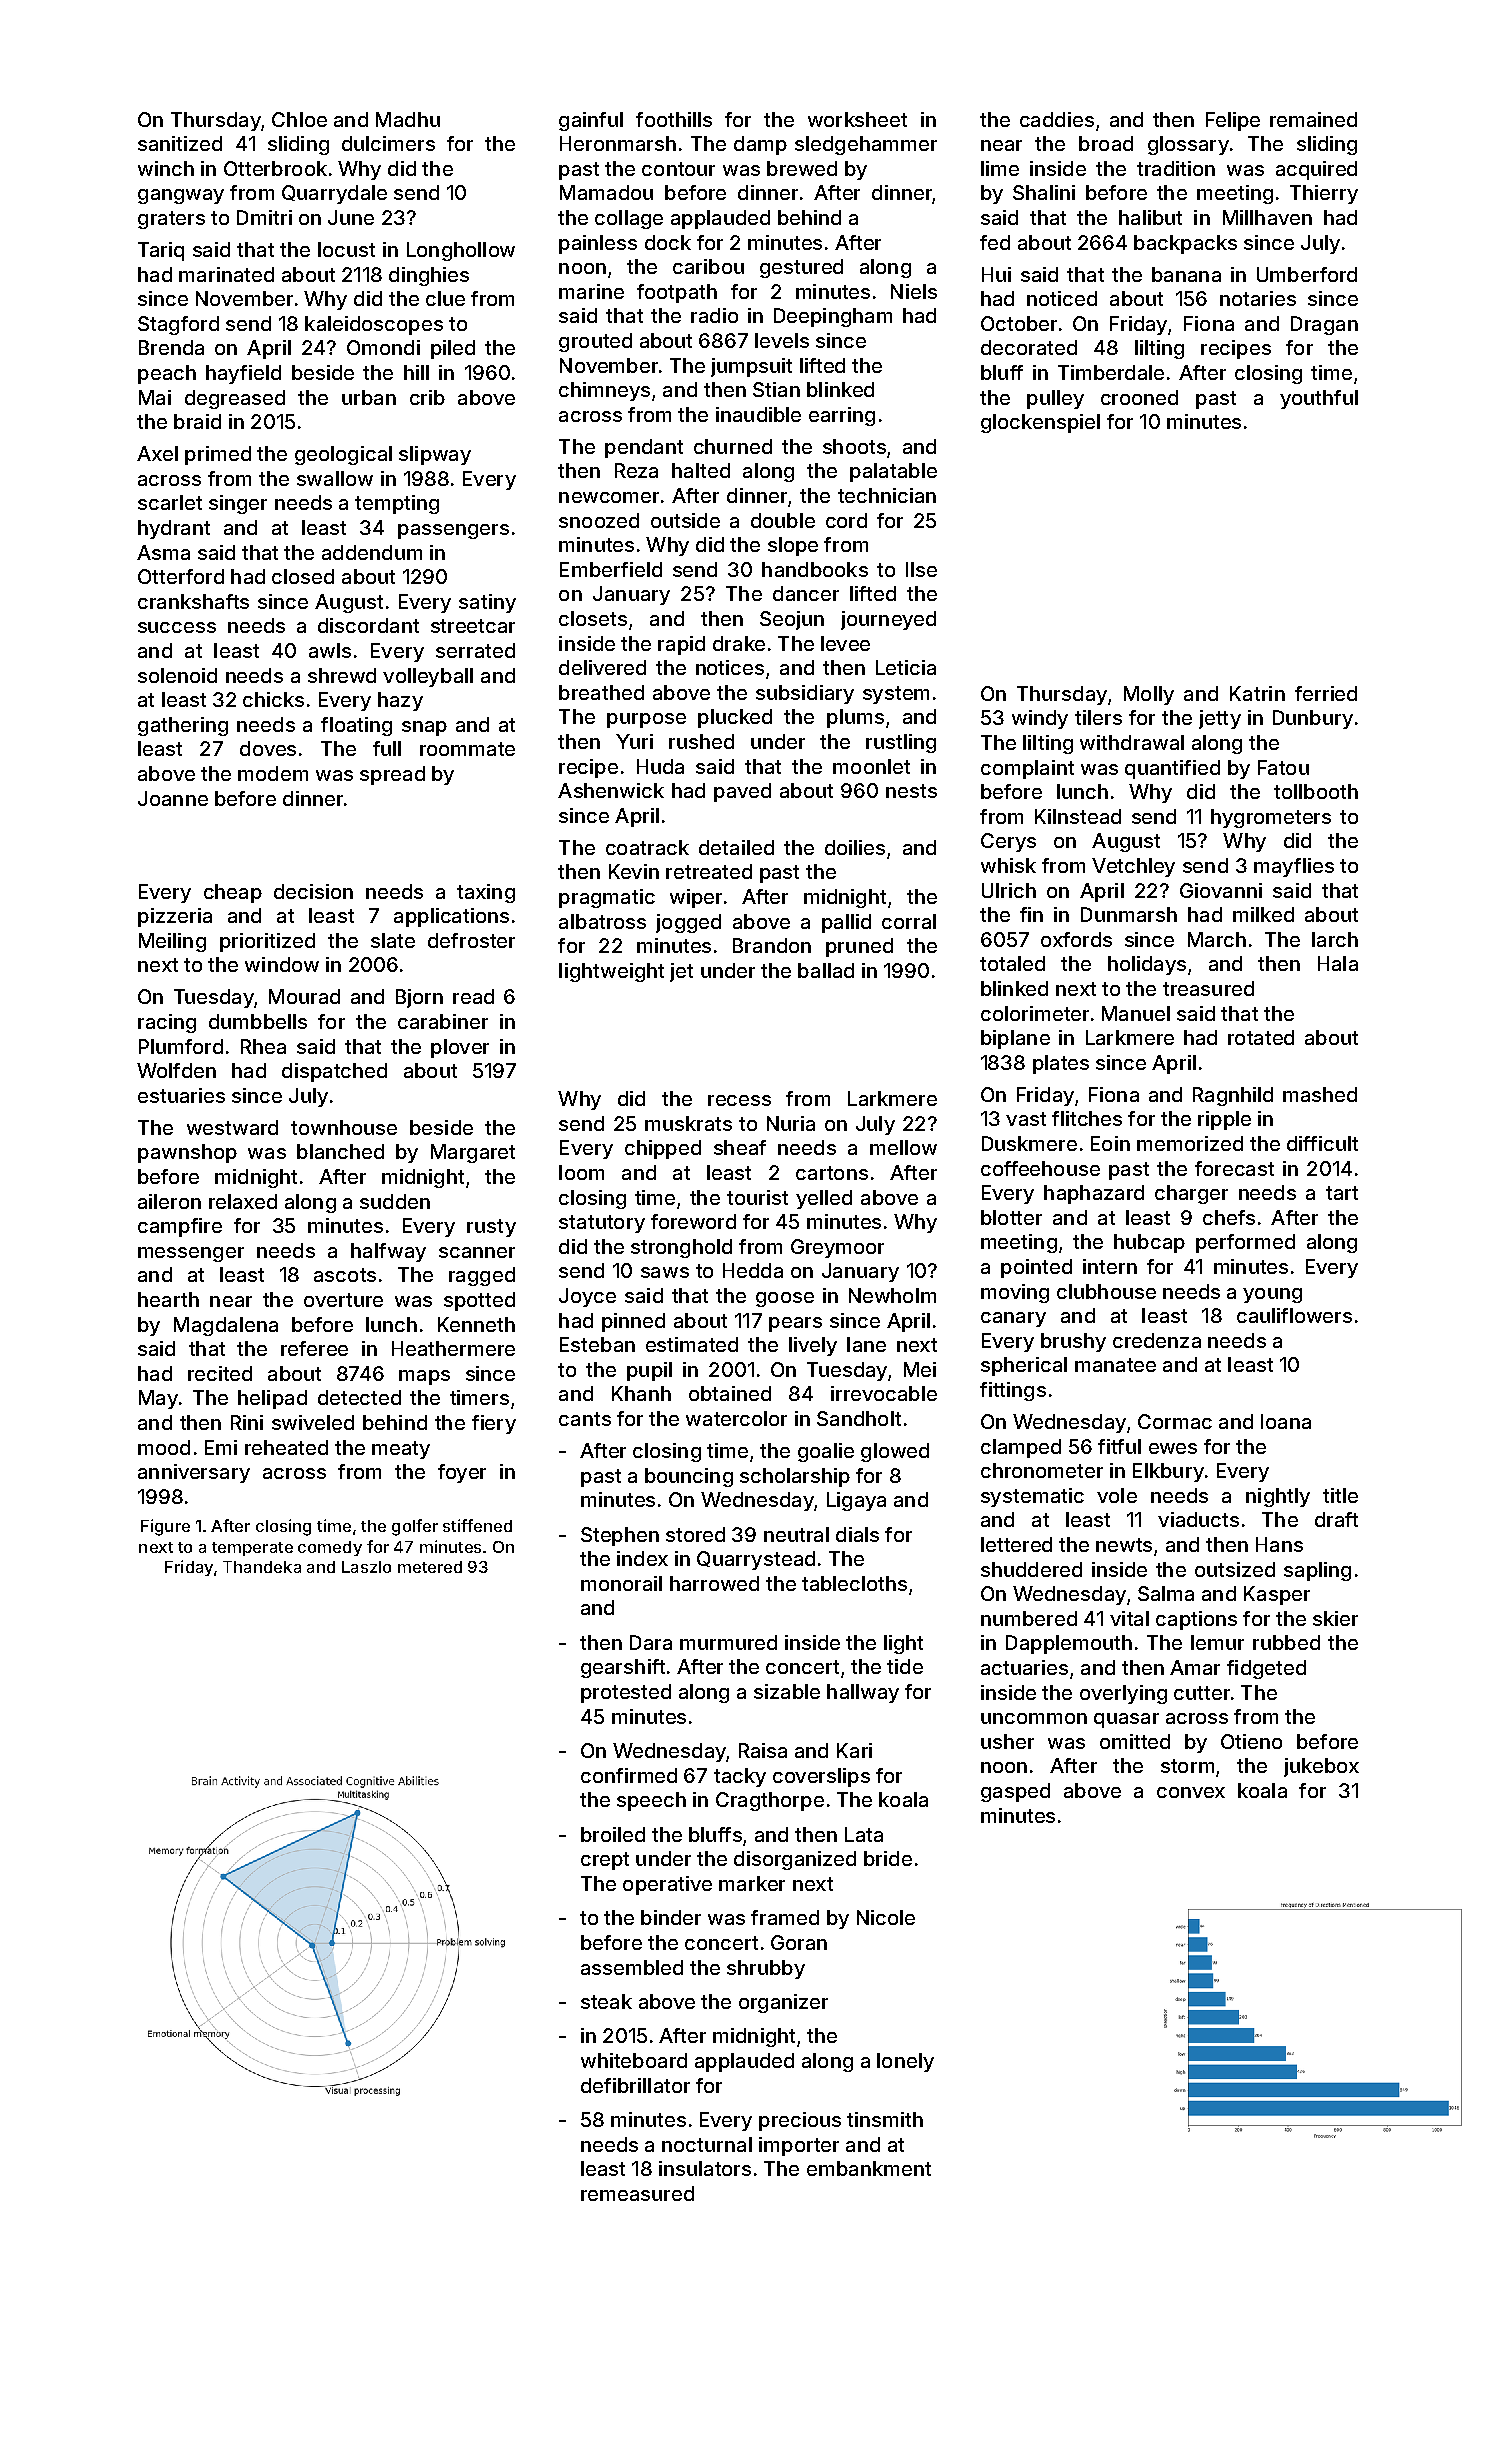  Describe the element at coordinates (605, 1861) in the screenshot. I see `crept` at that location.
